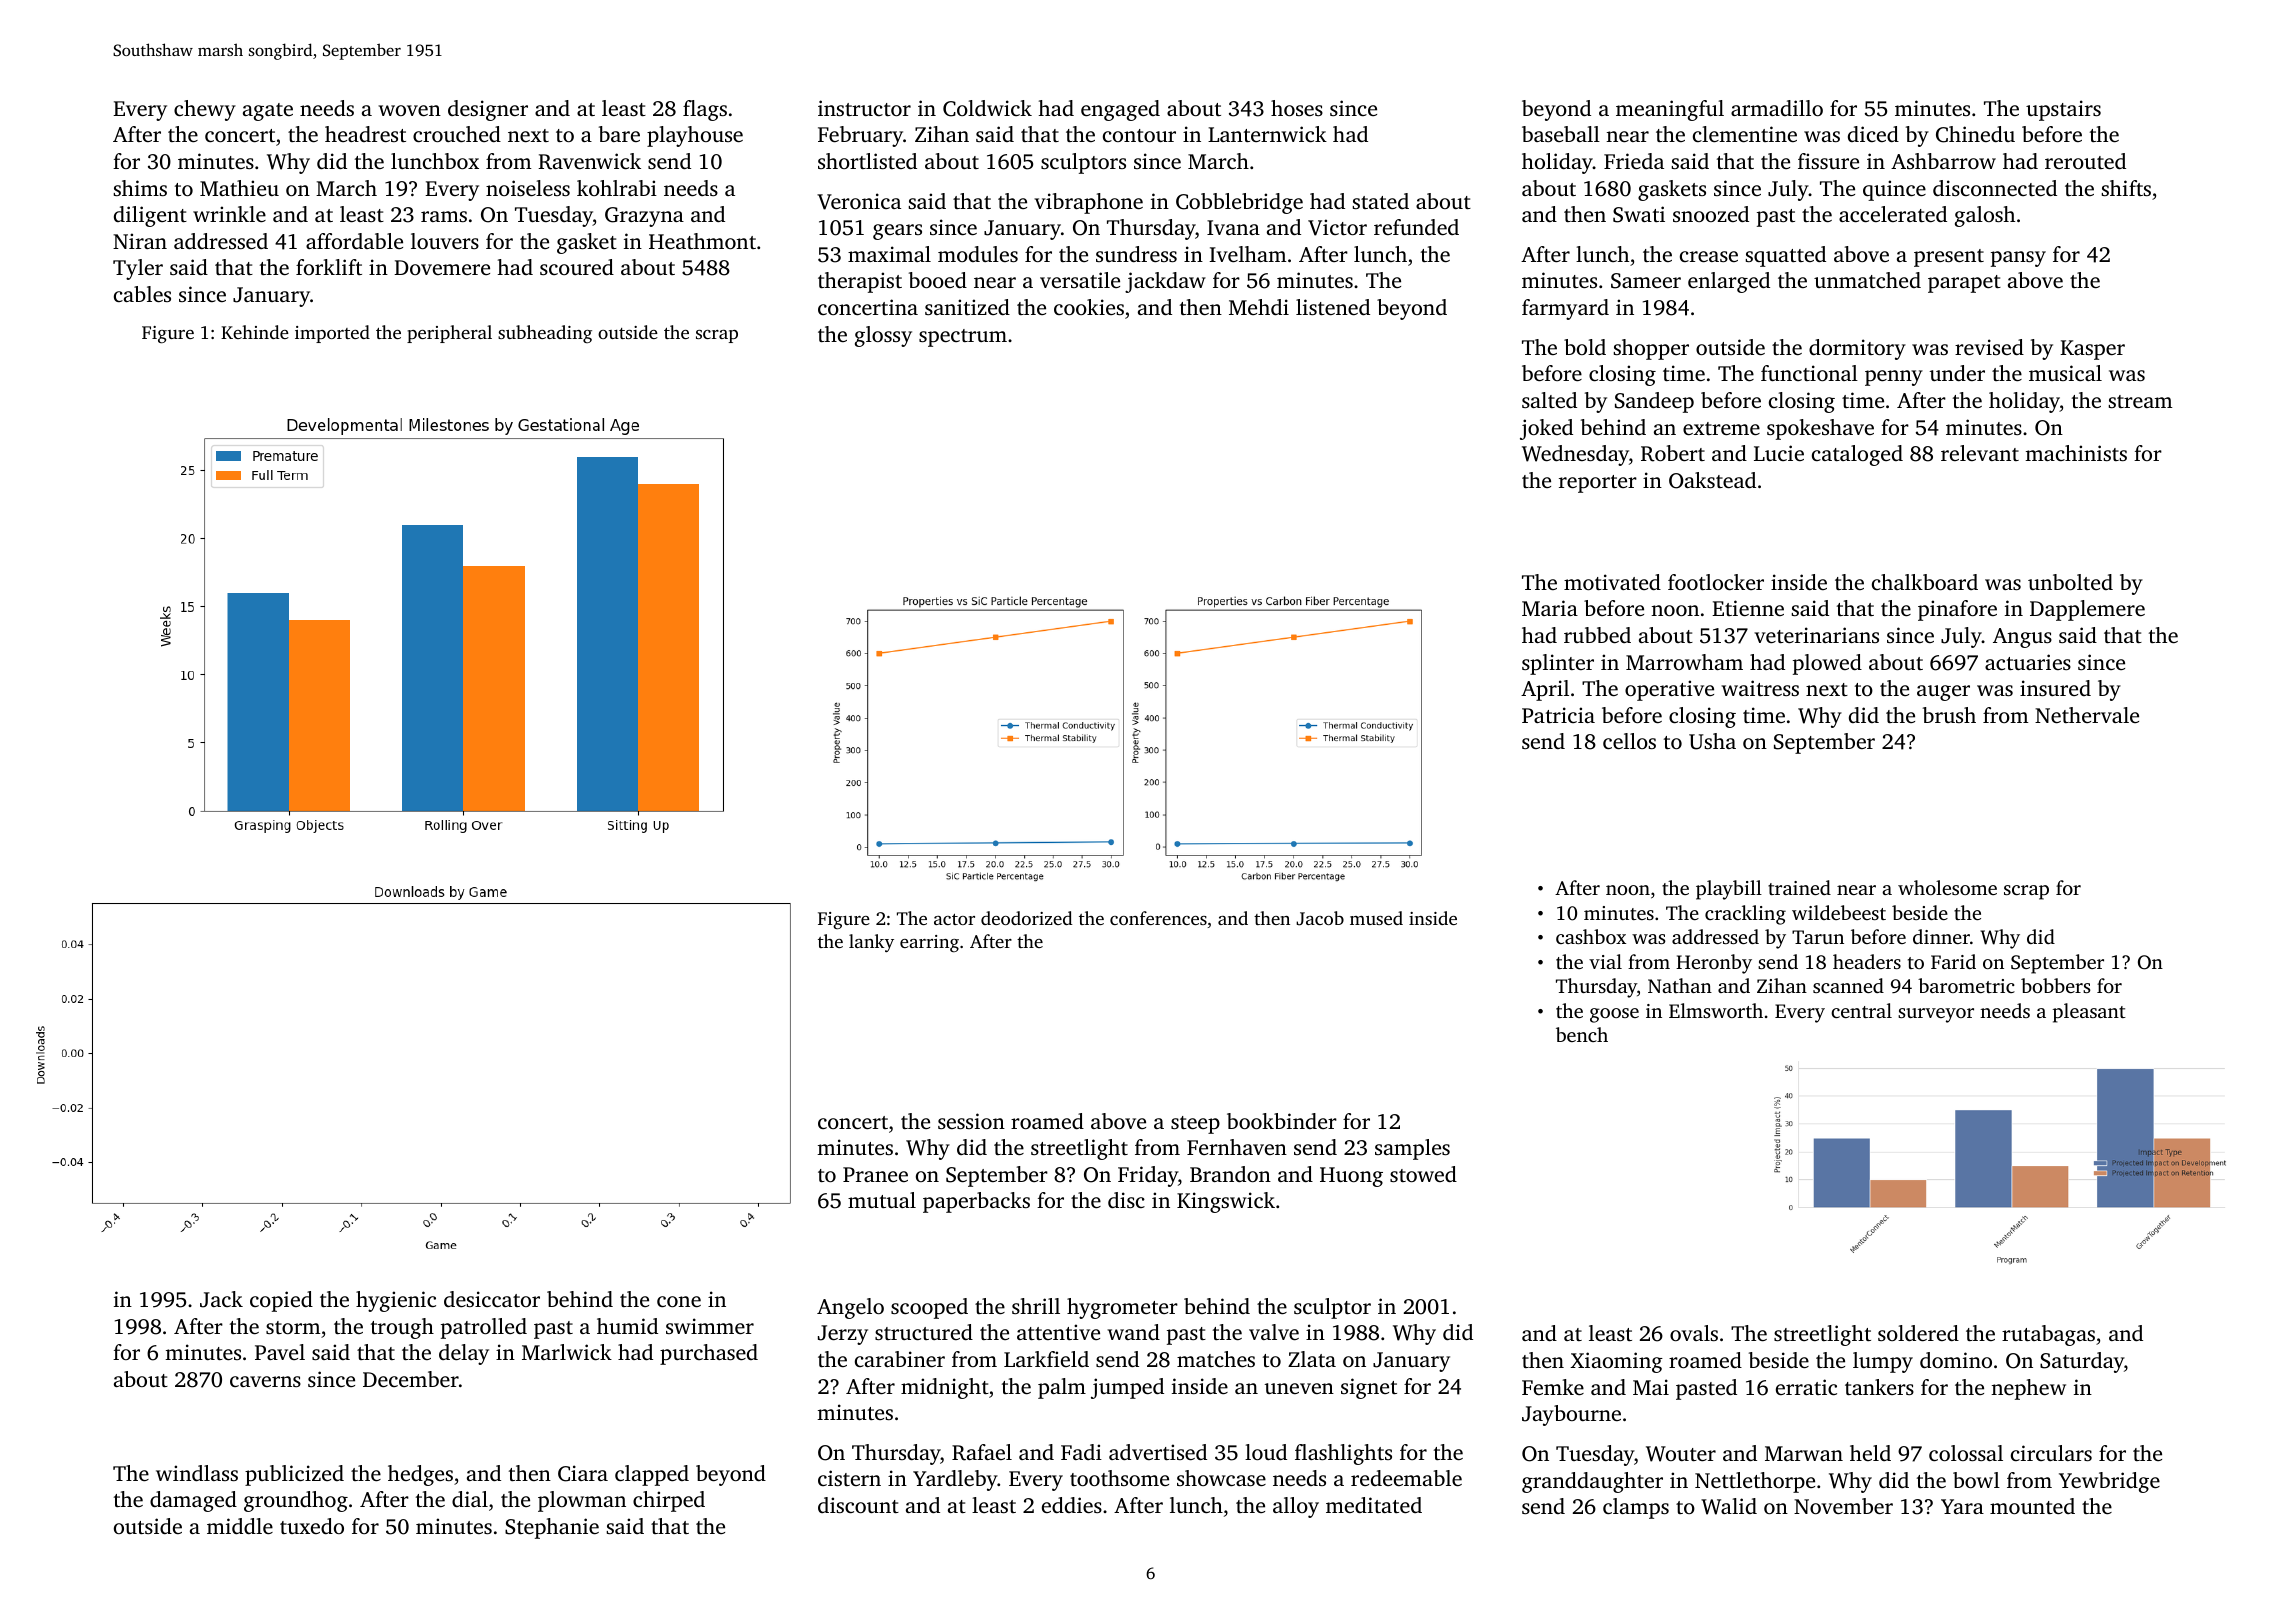 This screenshot has height=1620, width=2292. What do you see at coordinates (871, 943) in the screenshot?
I see `lanky` at bounding box center [871, 943].
